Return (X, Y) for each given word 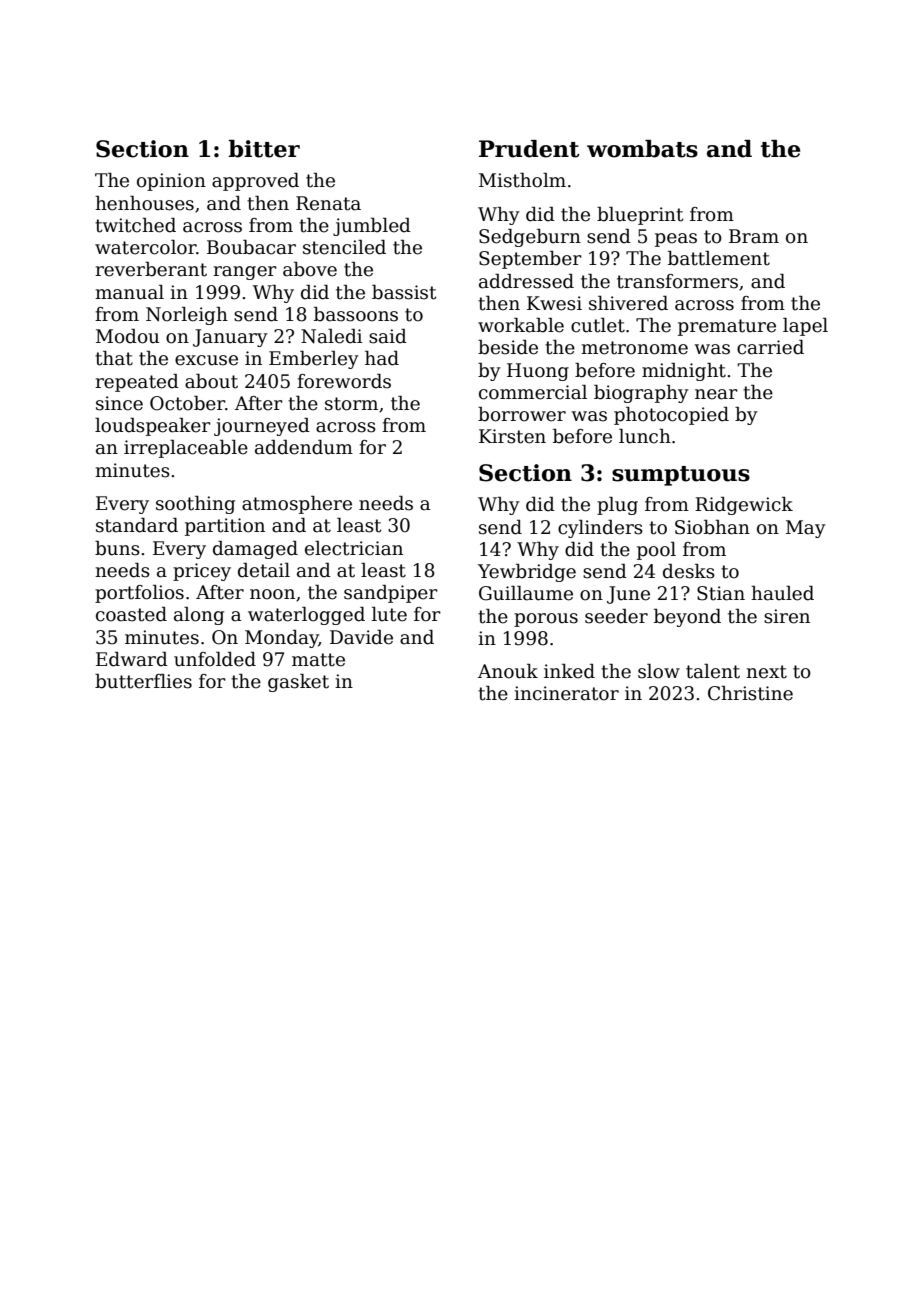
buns (117, 548)
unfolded (215, 659)
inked (569, 671)
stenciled (344, 247)
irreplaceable (186, 449)
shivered (628, 303)
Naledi (331, 336)
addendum (304, 447)
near (716, 394)
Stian (721, 593)
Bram (754, 236)
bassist (404, 292)
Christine (750, 693)
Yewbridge (527, 573)
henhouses (144, 203)
